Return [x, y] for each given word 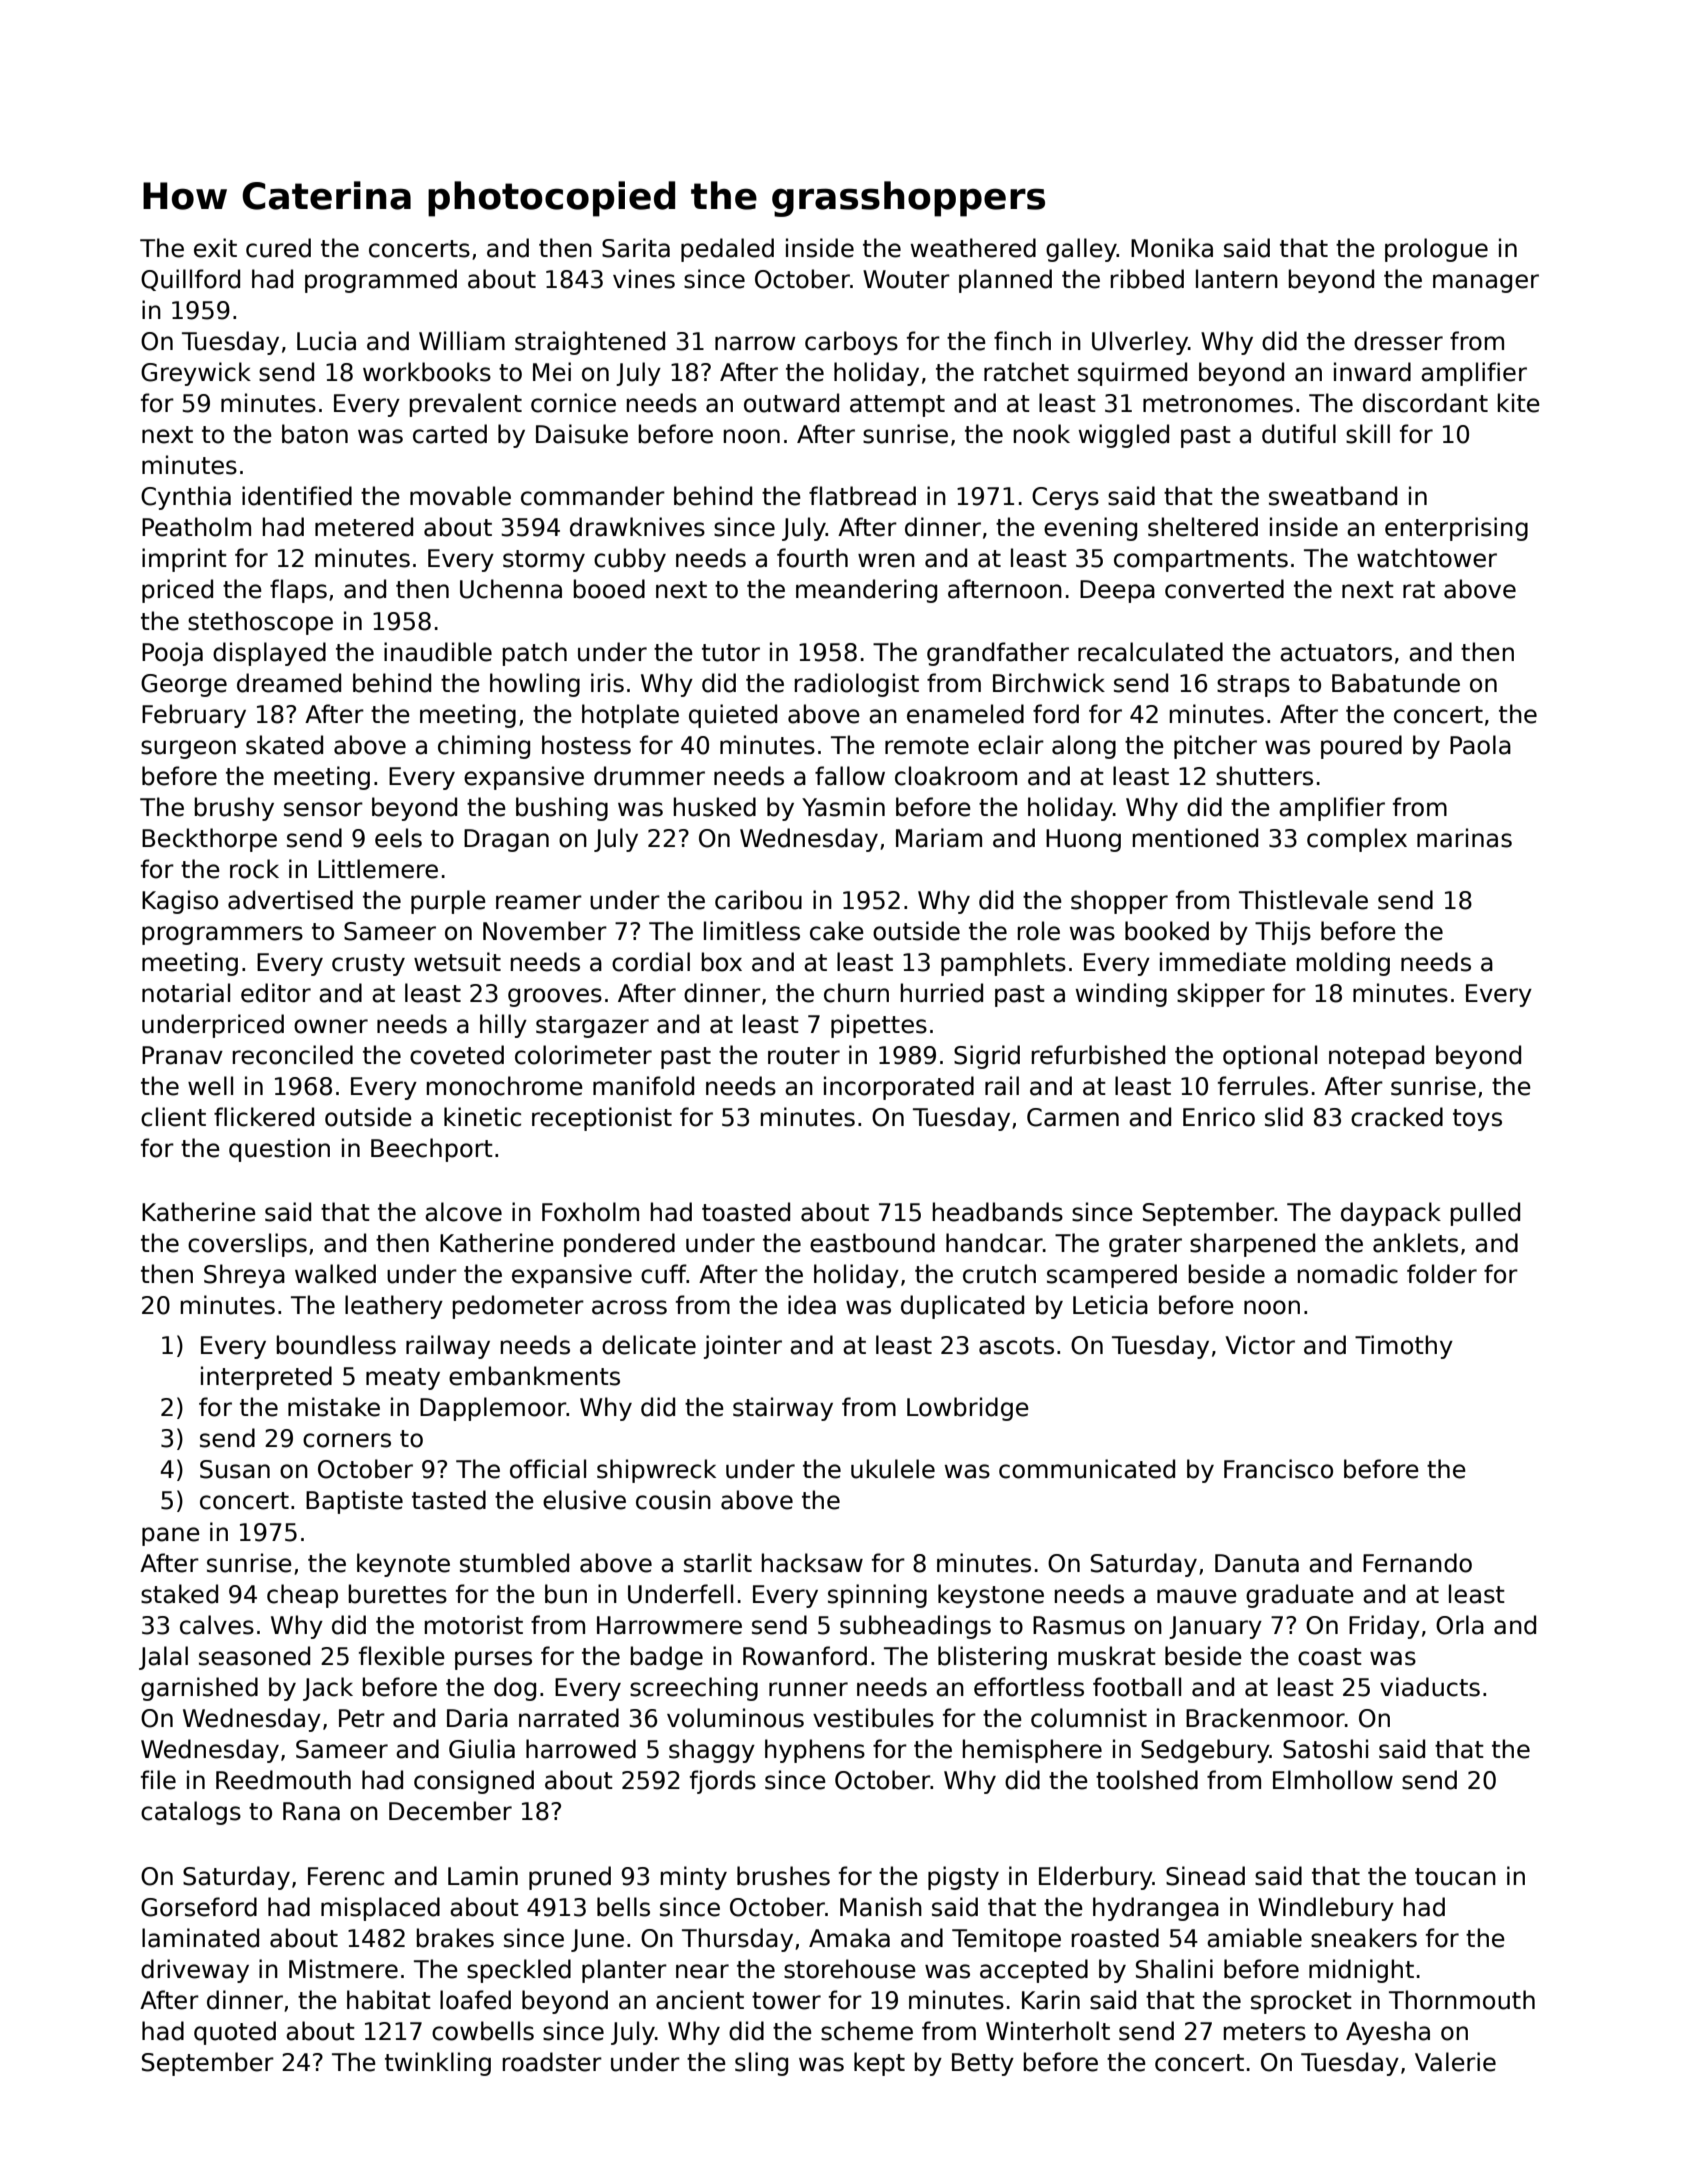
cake [837, 931]
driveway [195, 1971]
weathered [973, 248]
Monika [1172, 248]
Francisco [1278, 1469]
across [629, 1307]
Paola [1480, 745]
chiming [484, 747]
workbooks [427, 372]
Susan [235, 1469]
